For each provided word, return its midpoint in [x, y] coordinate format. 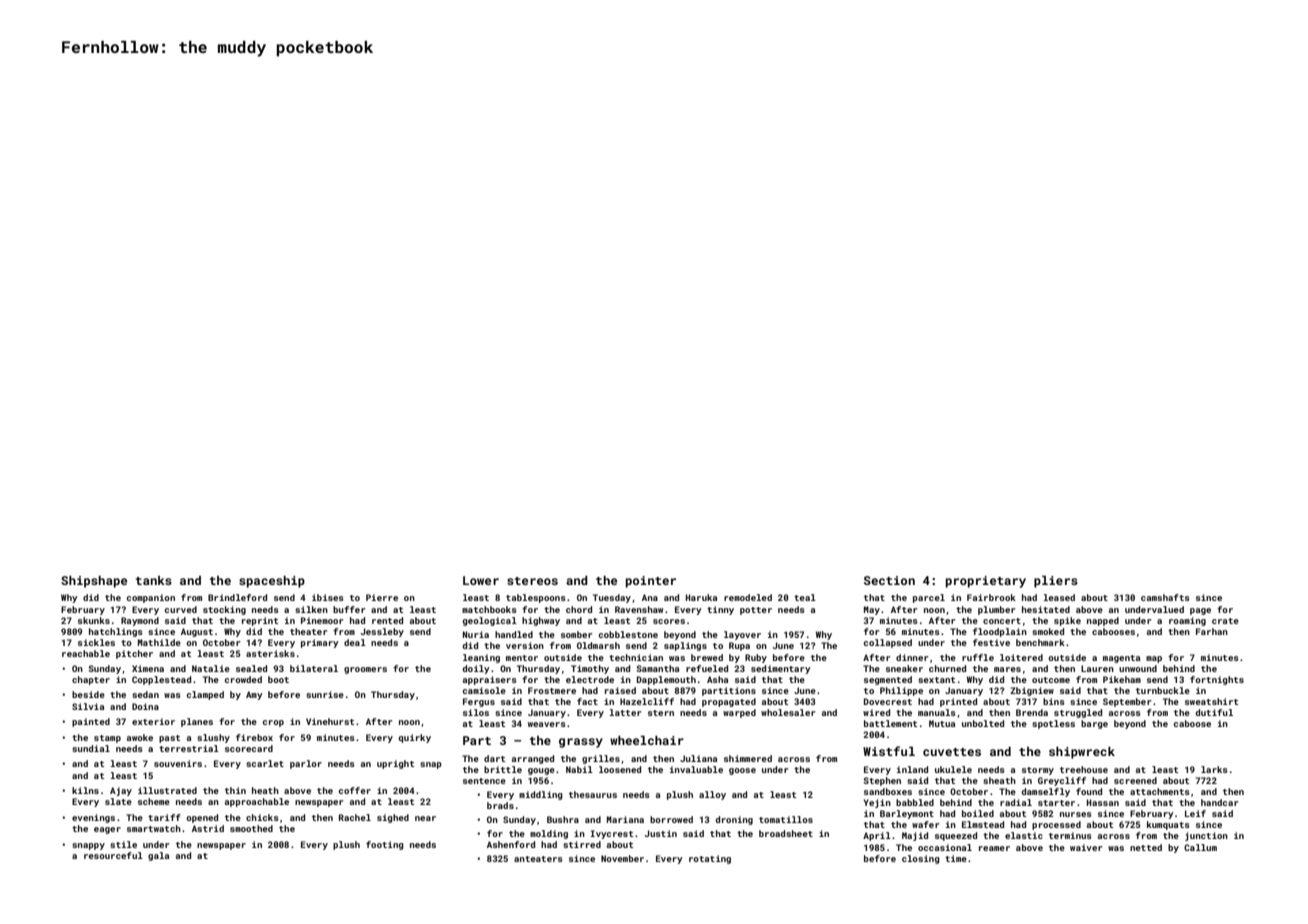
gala [158, 856]
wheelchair [647, 740]
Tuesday [612, 598]
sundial [91, 748]
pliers [1056, 581]
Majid [915, 836]
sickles [96, 642]
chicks [262, 817]
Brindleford [237, 597]
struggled [1078, 713]
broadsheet [786, 833]
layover [742, 635]
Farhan [1212, 631]
